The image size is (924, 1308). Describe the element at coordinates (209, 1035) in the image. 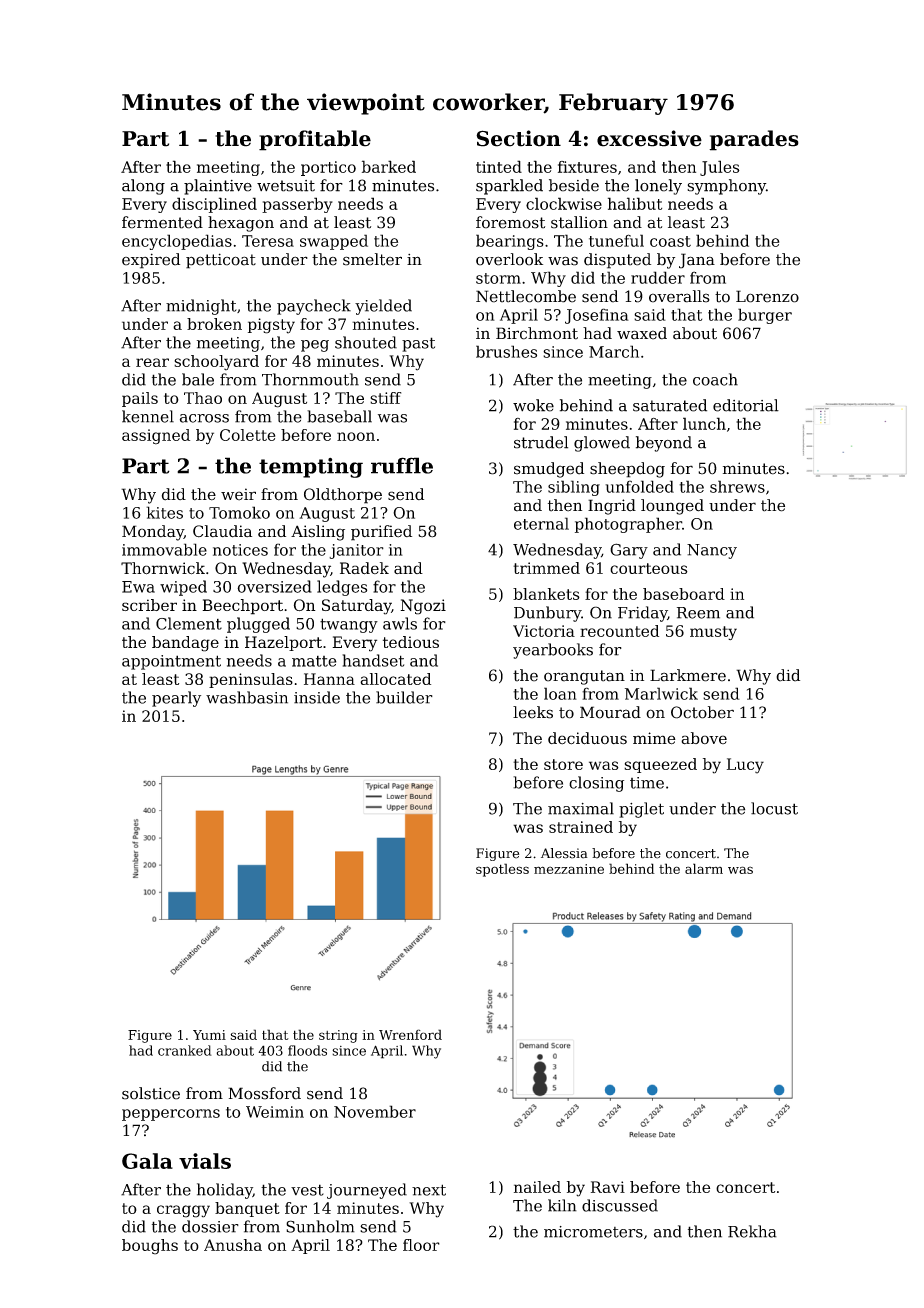

I see `Yumi` at that location.
